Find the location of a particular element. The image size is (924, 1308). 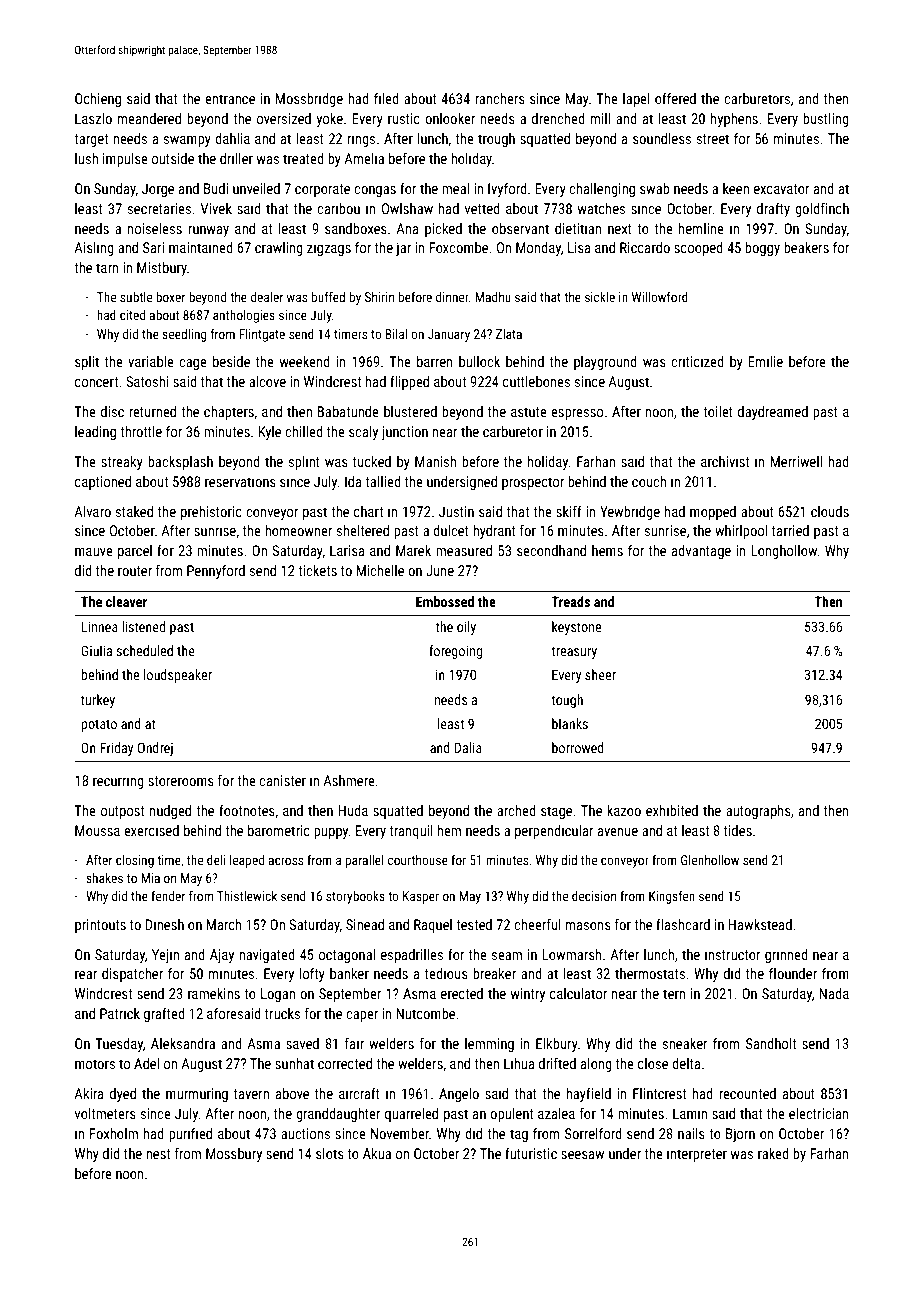

swampy is located at coordinates (187, 141).
